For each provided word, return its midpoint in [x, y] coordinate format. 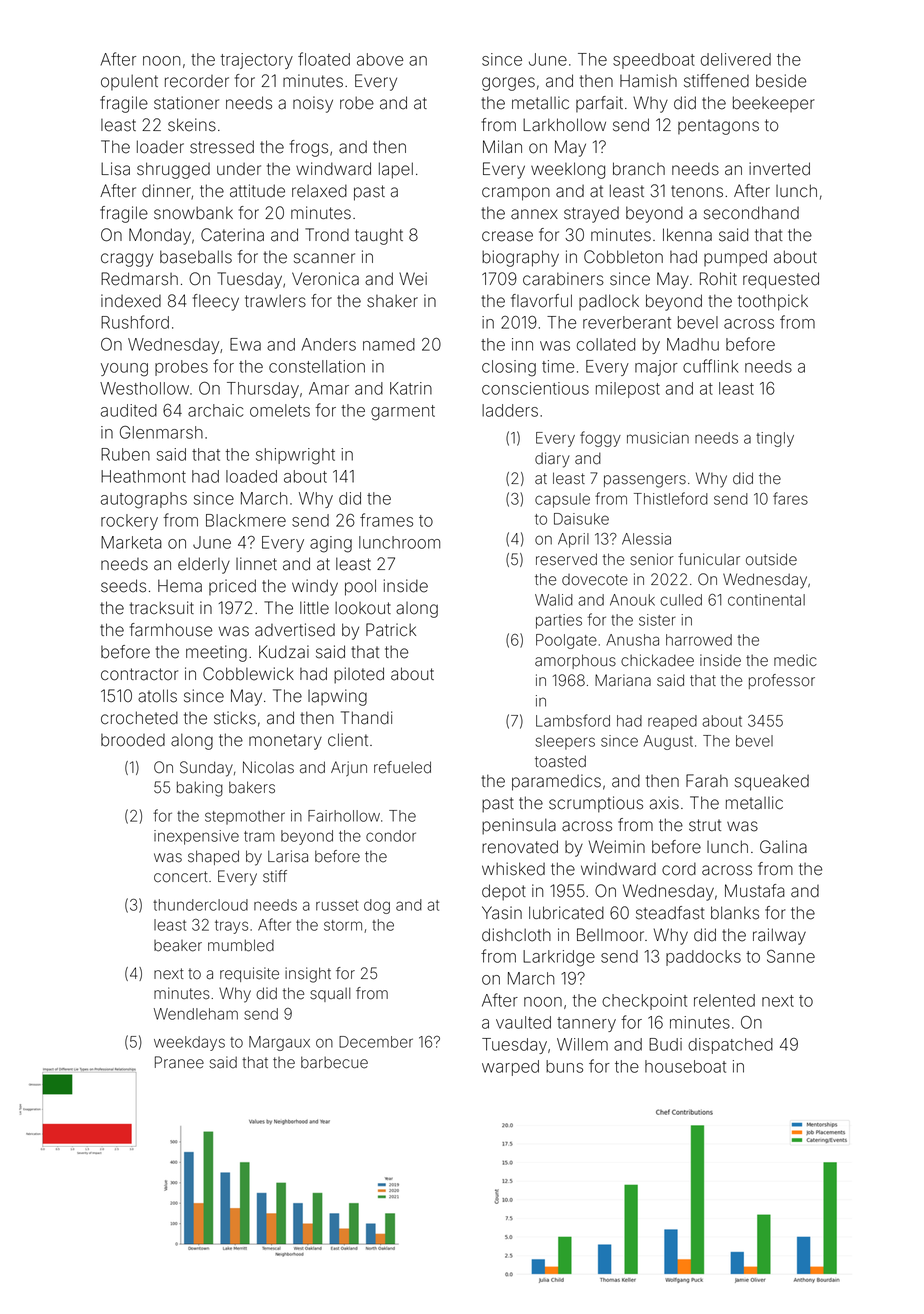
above [380, 59]
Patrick [391, 630]
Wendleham [196, 1014]
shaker [392, 301]
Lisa [115, 169]
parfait [599, 104]
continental [766, 600]
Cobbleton [623, 257]
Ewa [245, 344]
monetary [285, 742]
